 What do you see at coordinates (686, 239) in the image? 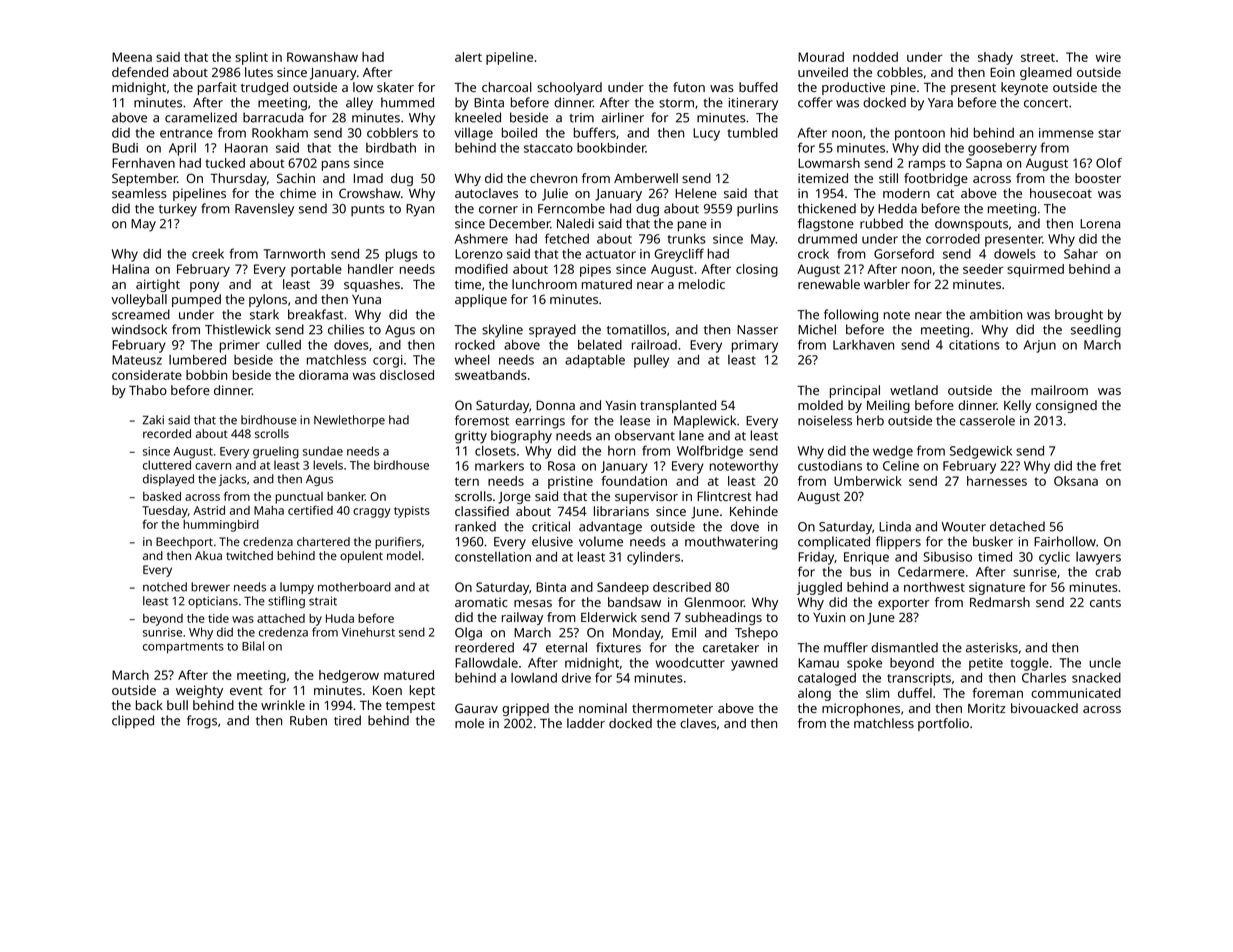
I see `trunks` at bounding box center [686, 239].
